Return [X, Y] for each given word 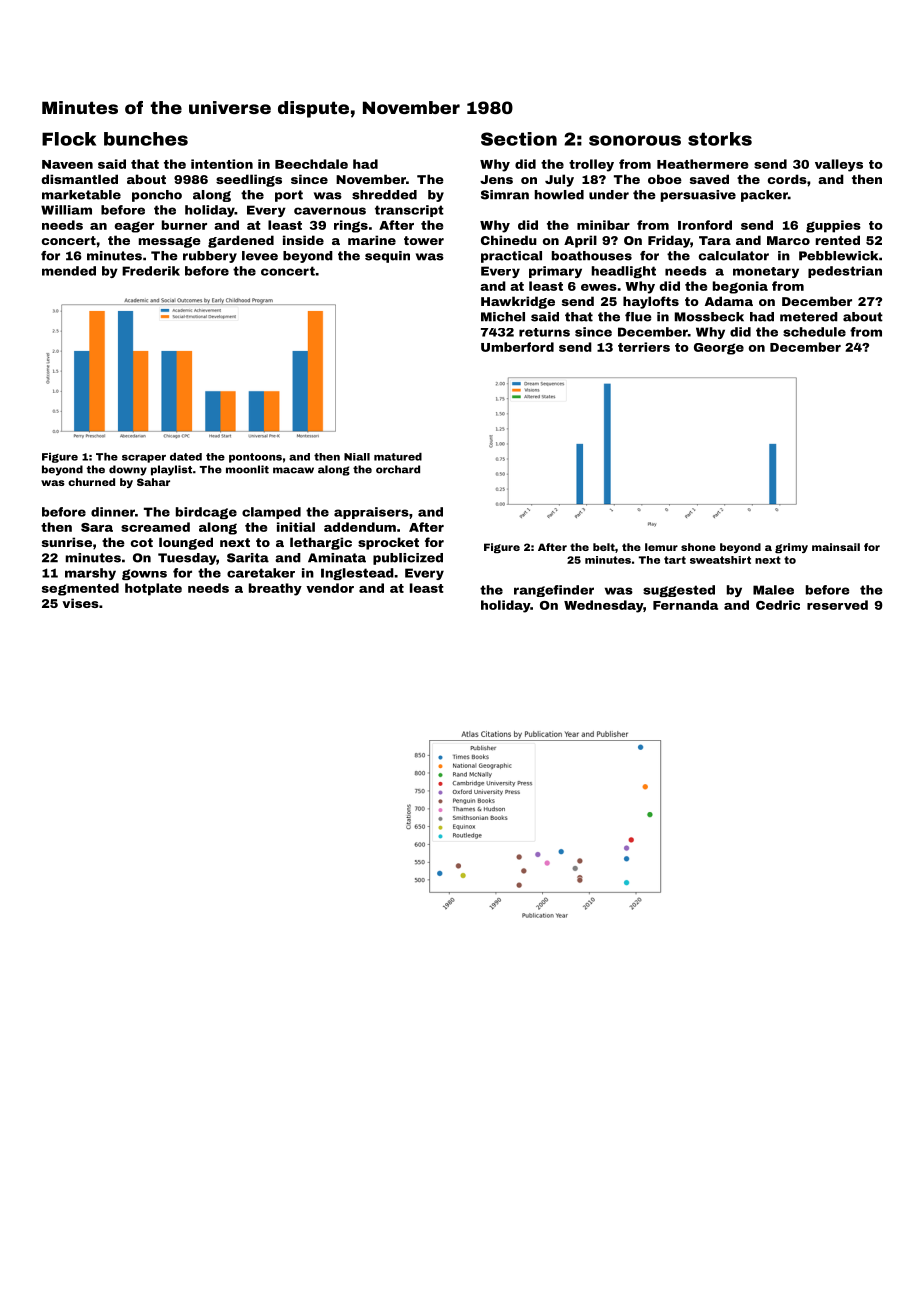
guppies [833, 226]
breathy [275, 589]
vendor [330, 588]
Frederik [151, 271]
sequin [387, 257]
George [719, 349]
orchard [398, 469]
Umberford [517, 347]
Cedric [778, 605]
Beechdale [311, 164]
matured [398, 457]
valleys [839, 165]
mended [69, 271]
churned [91, 482]
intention [222, 164]
